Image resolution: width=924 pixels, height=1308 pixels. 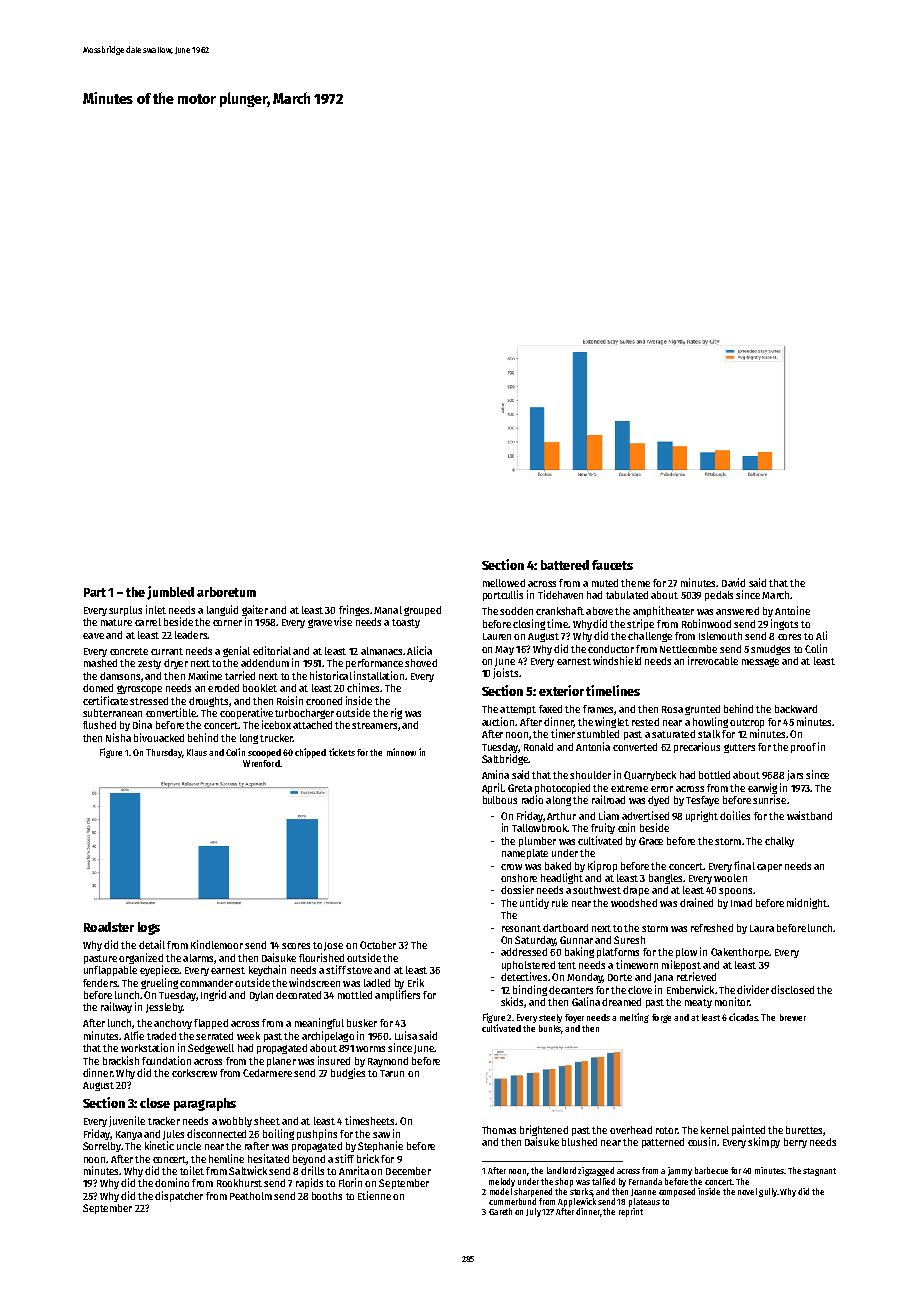 I want to click on Sorrelby, so click(x=102, y=1147).
